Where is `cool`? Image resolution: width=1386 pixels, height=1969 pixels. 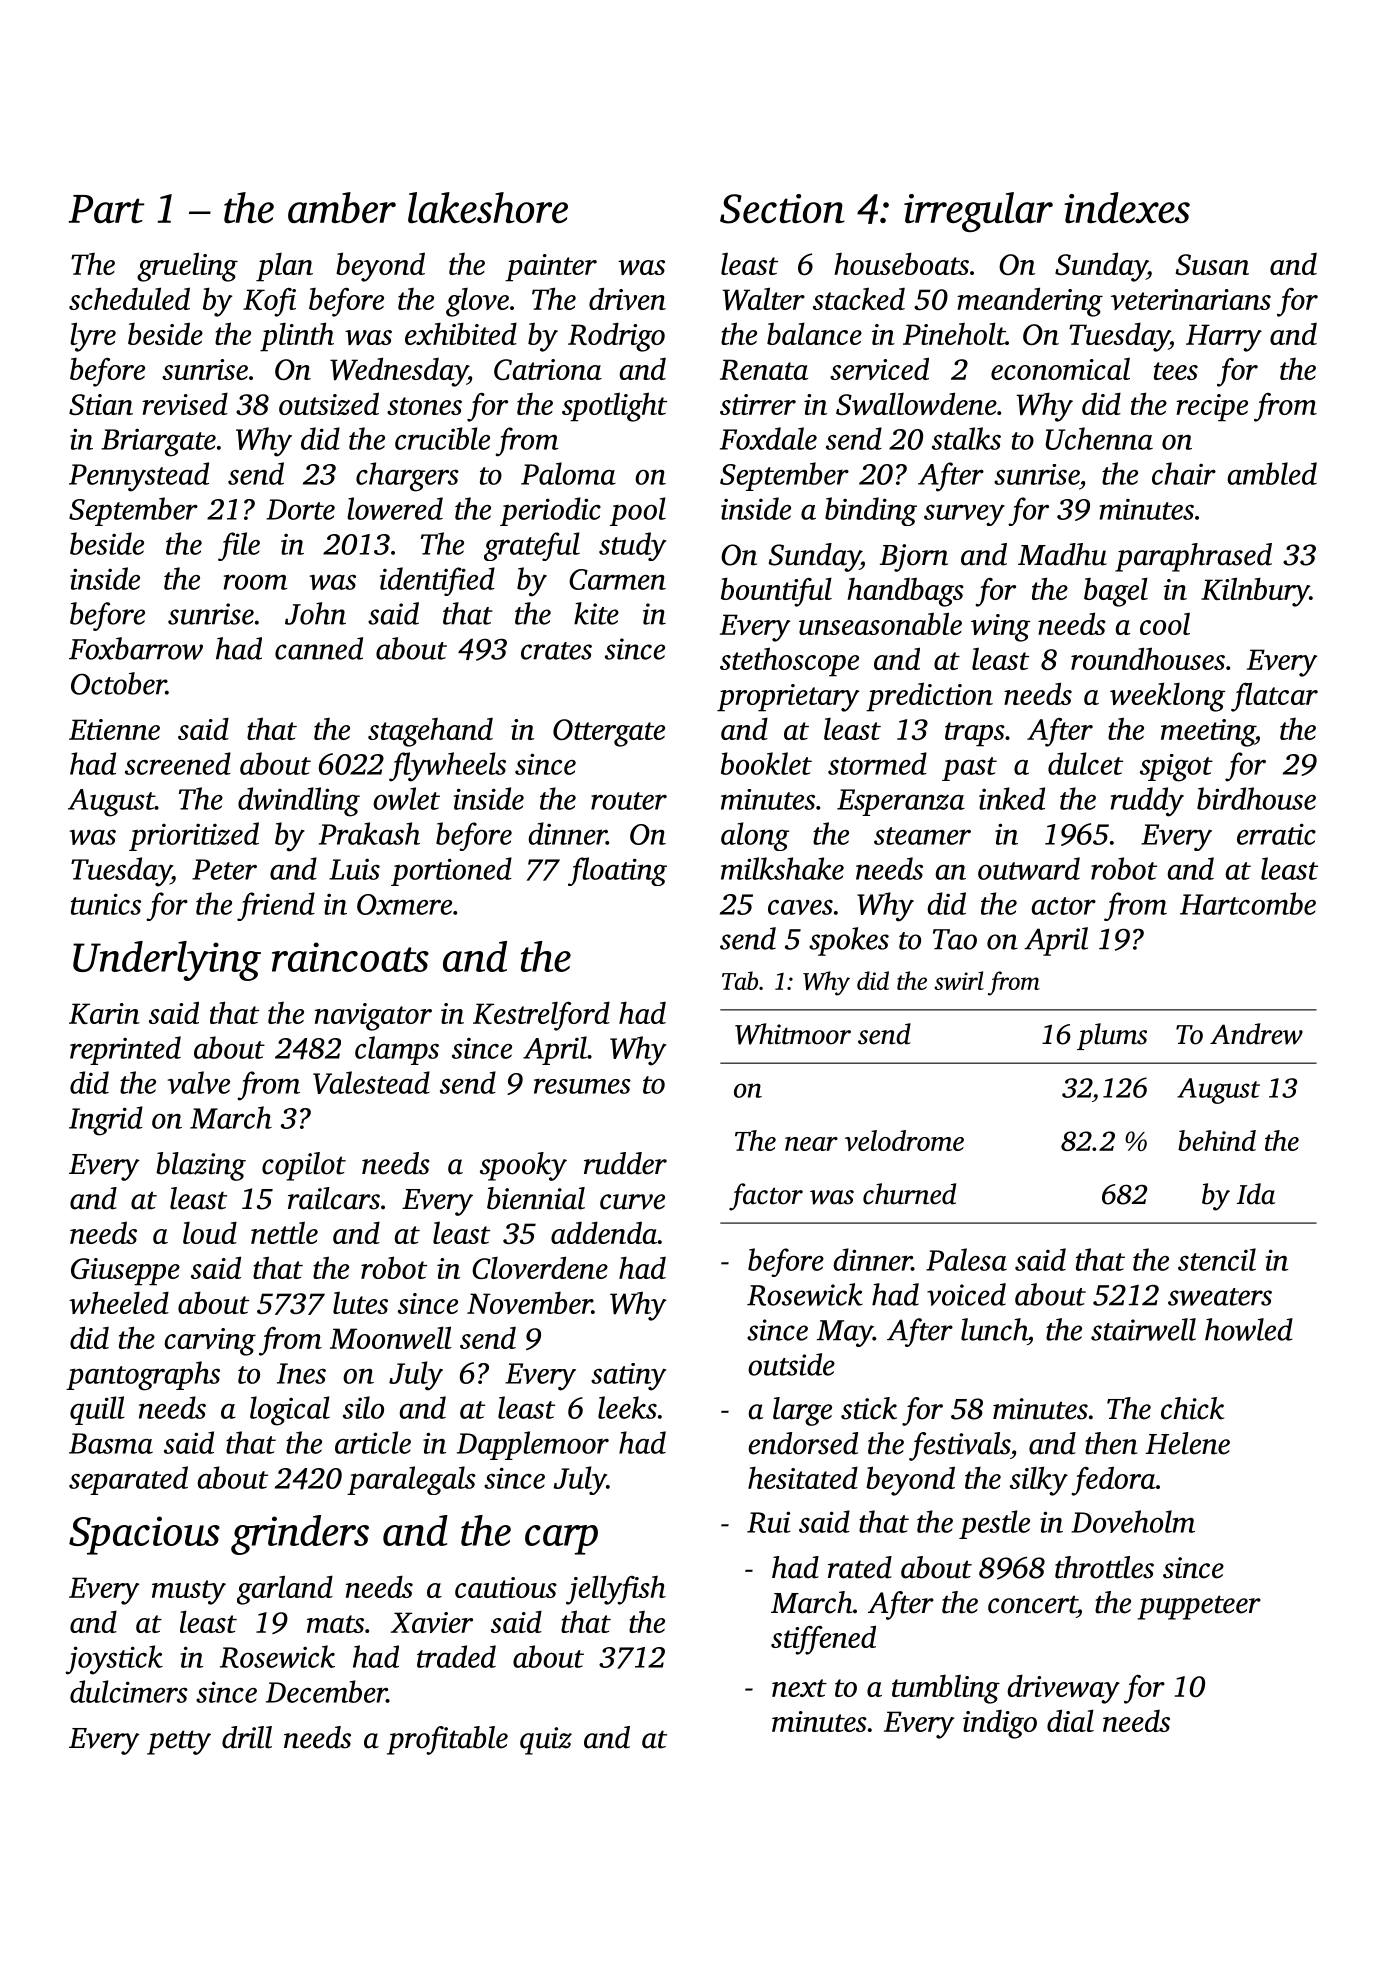 cool is located at coordinates (1165, 624).
